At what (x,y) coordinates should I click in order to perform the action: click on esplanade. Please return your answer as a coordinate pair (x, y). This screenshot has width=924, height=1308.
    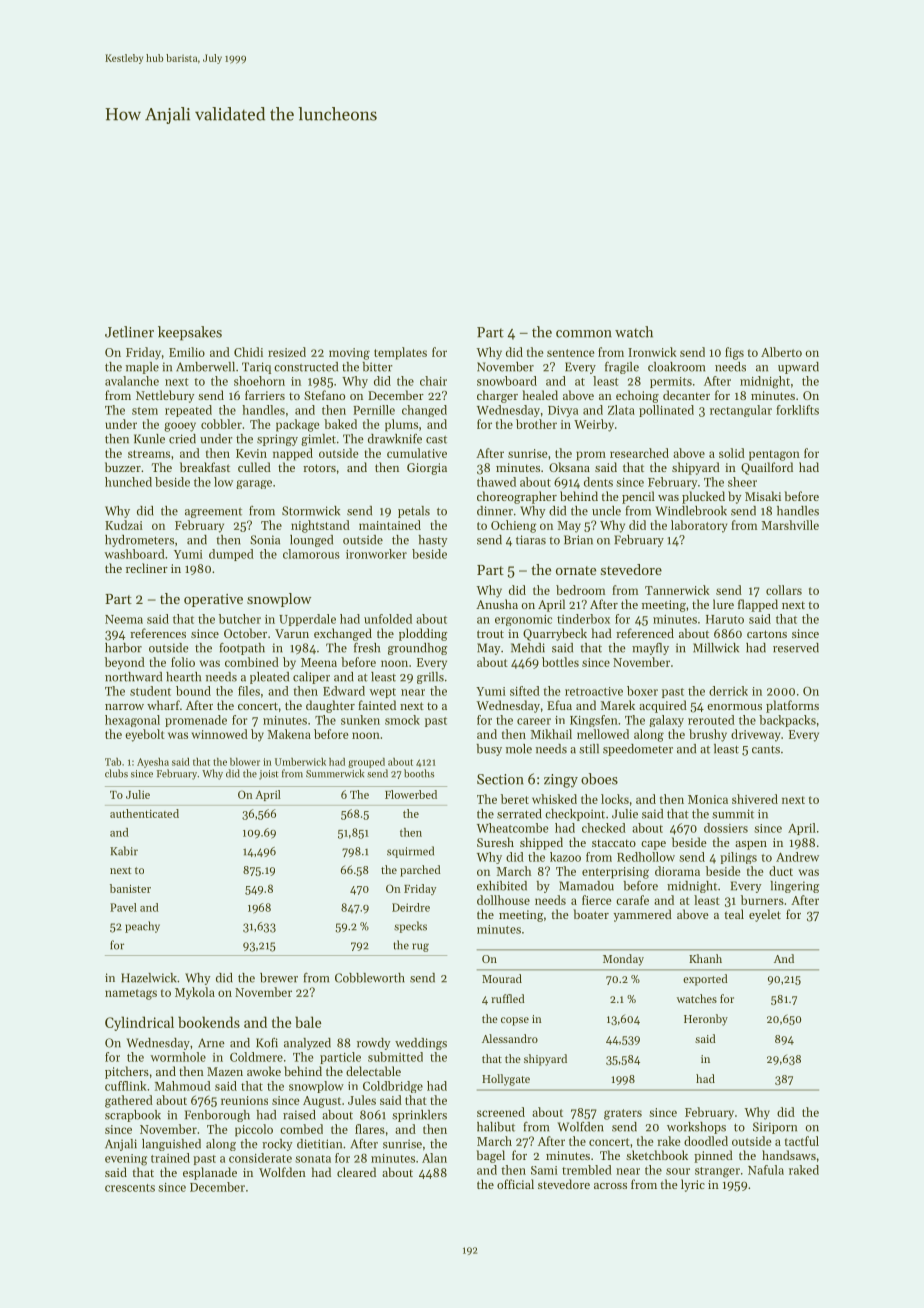
    Looking at the image, I should click on (210, 1173).
